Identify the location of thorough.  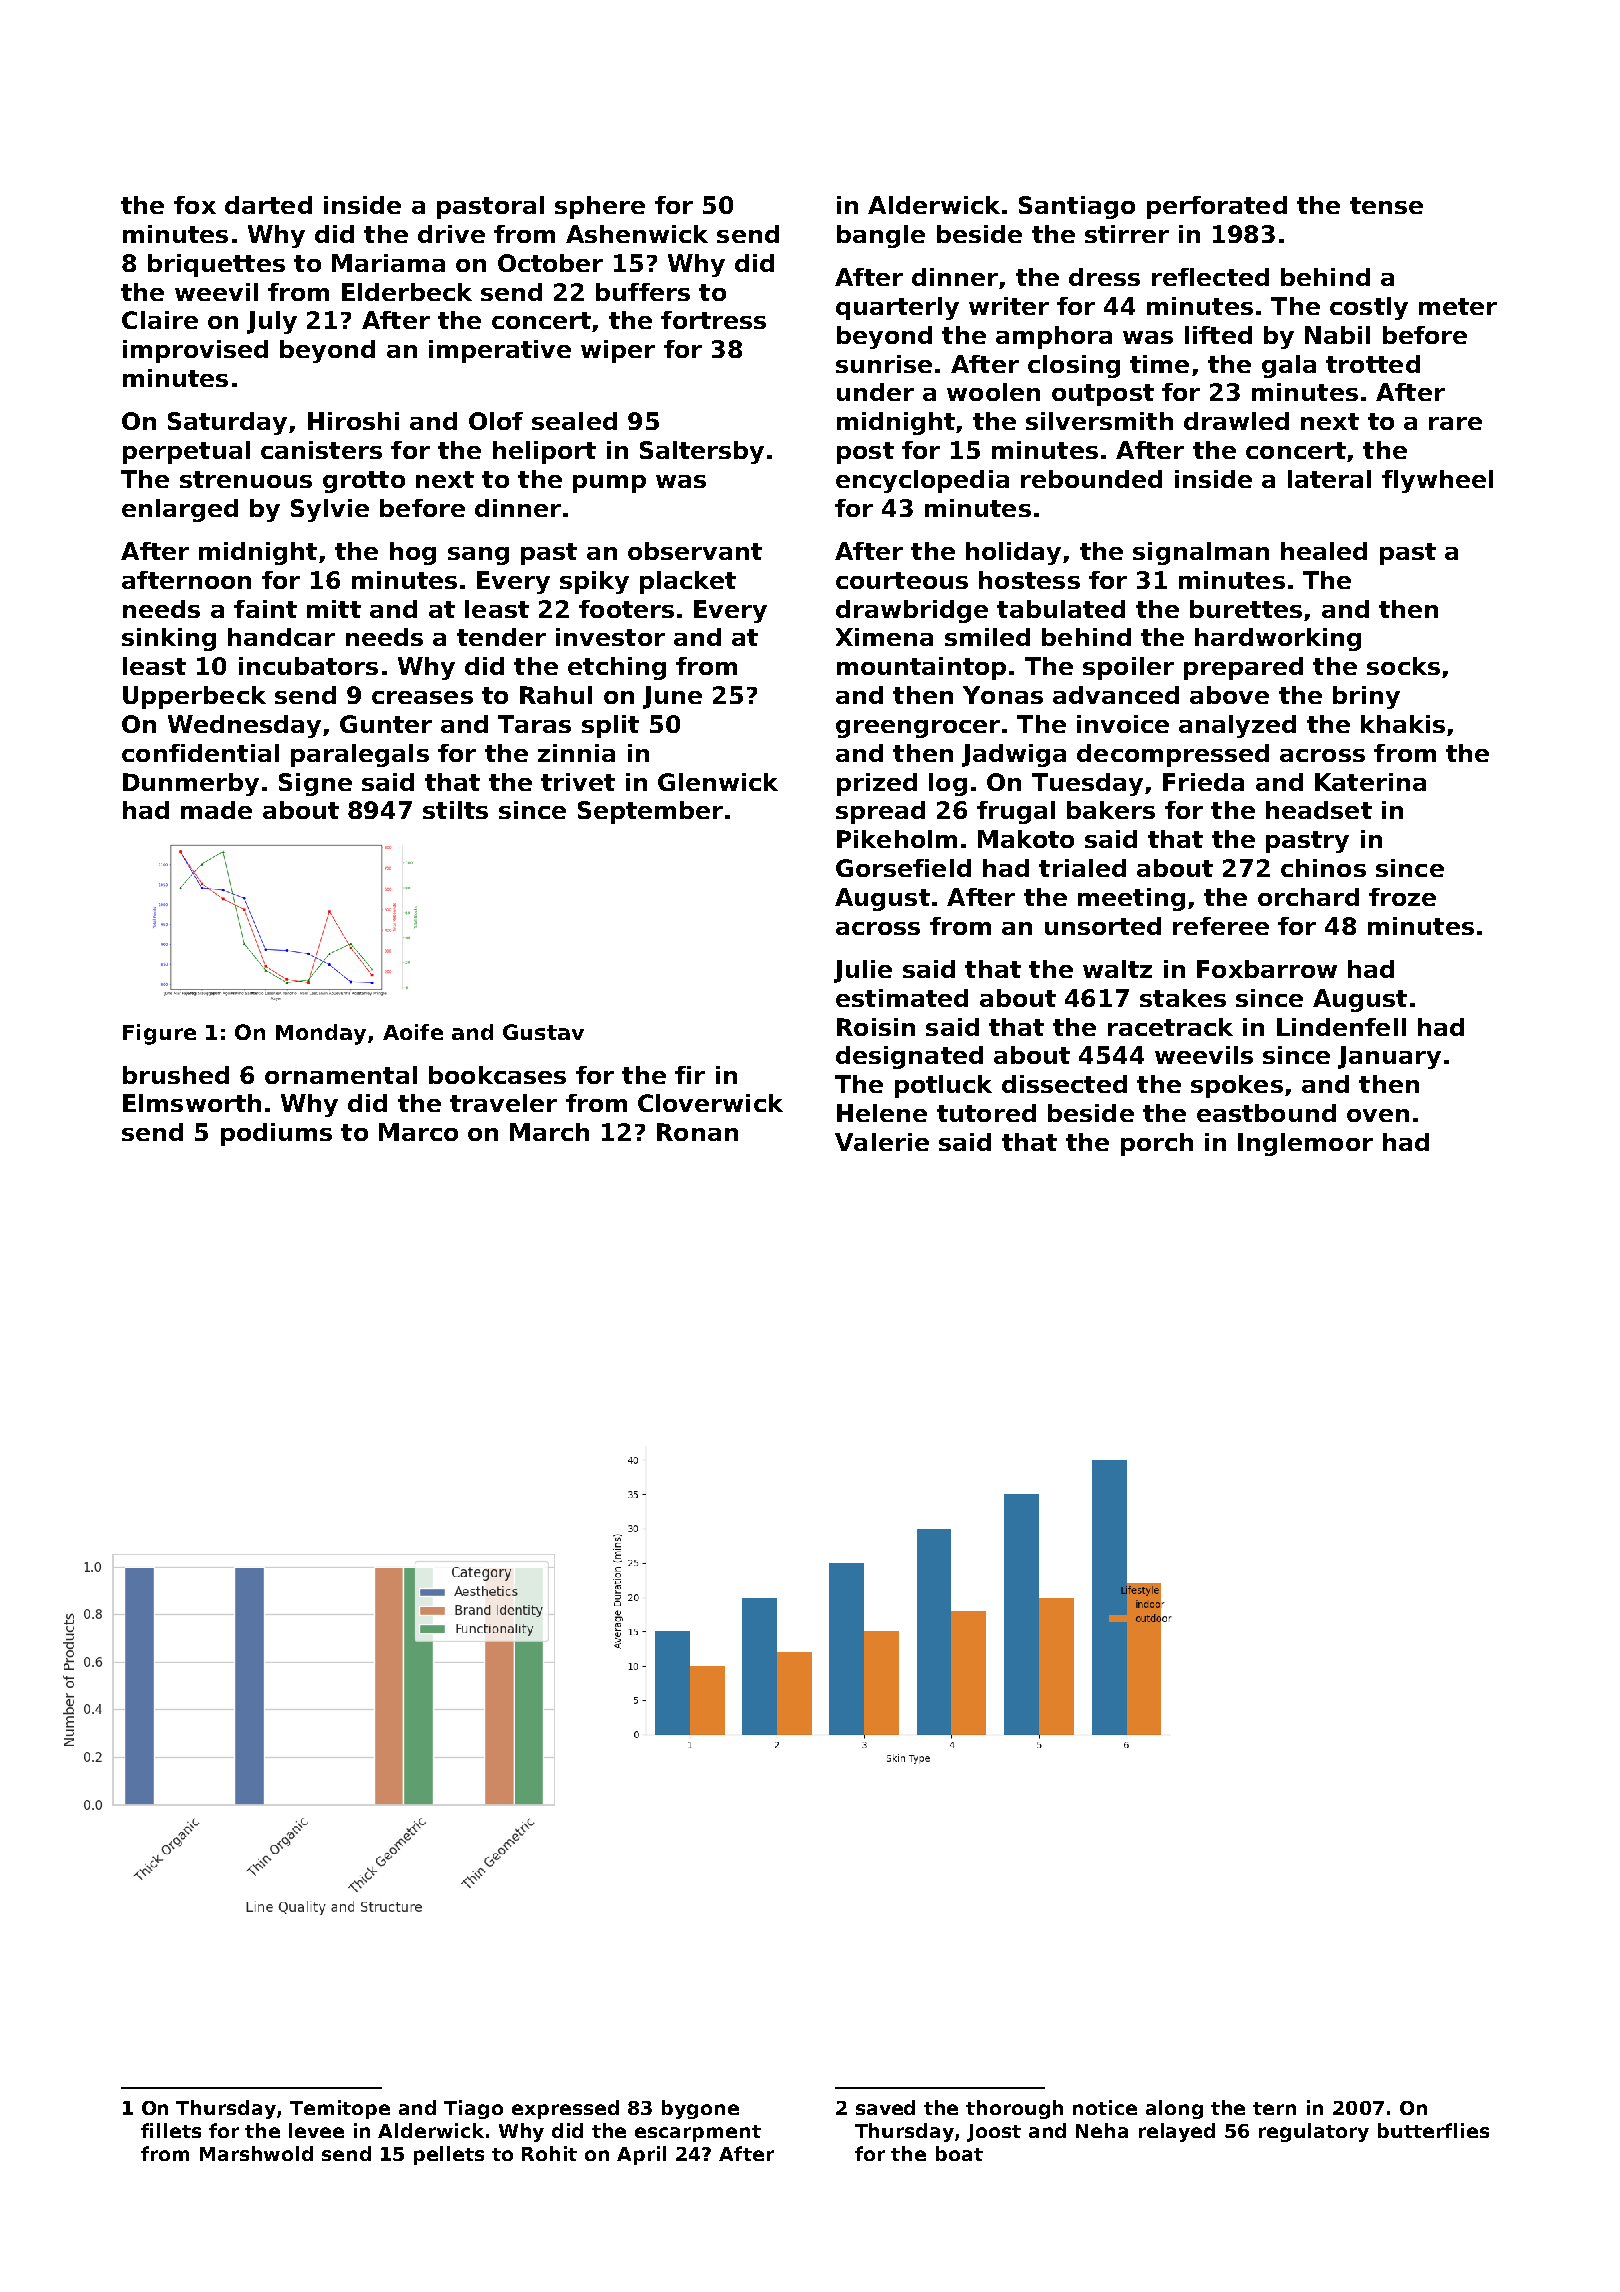
(1014, 2109).
